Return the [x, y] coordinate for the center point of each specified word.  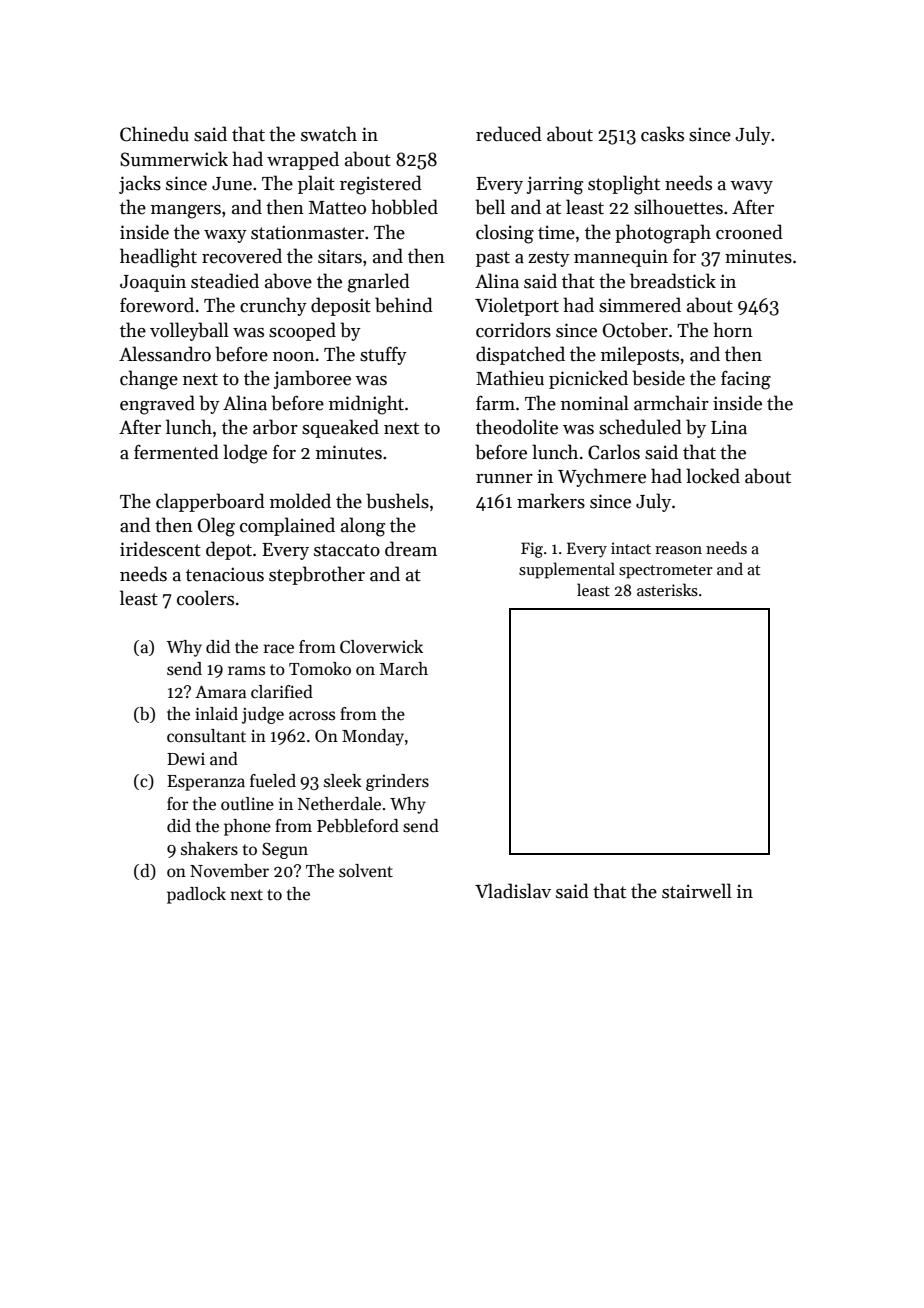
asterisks [667, 590]
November [229, 871]
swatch [329, 134]
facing [746, 380]
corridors [513, 330]
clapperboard [210, 502]
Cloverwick [381, 647]
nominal [595, 403]
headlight [158, 258]
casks [662, 134]
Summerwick [174, 159]
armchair [671, 403]
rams [246, 671]
